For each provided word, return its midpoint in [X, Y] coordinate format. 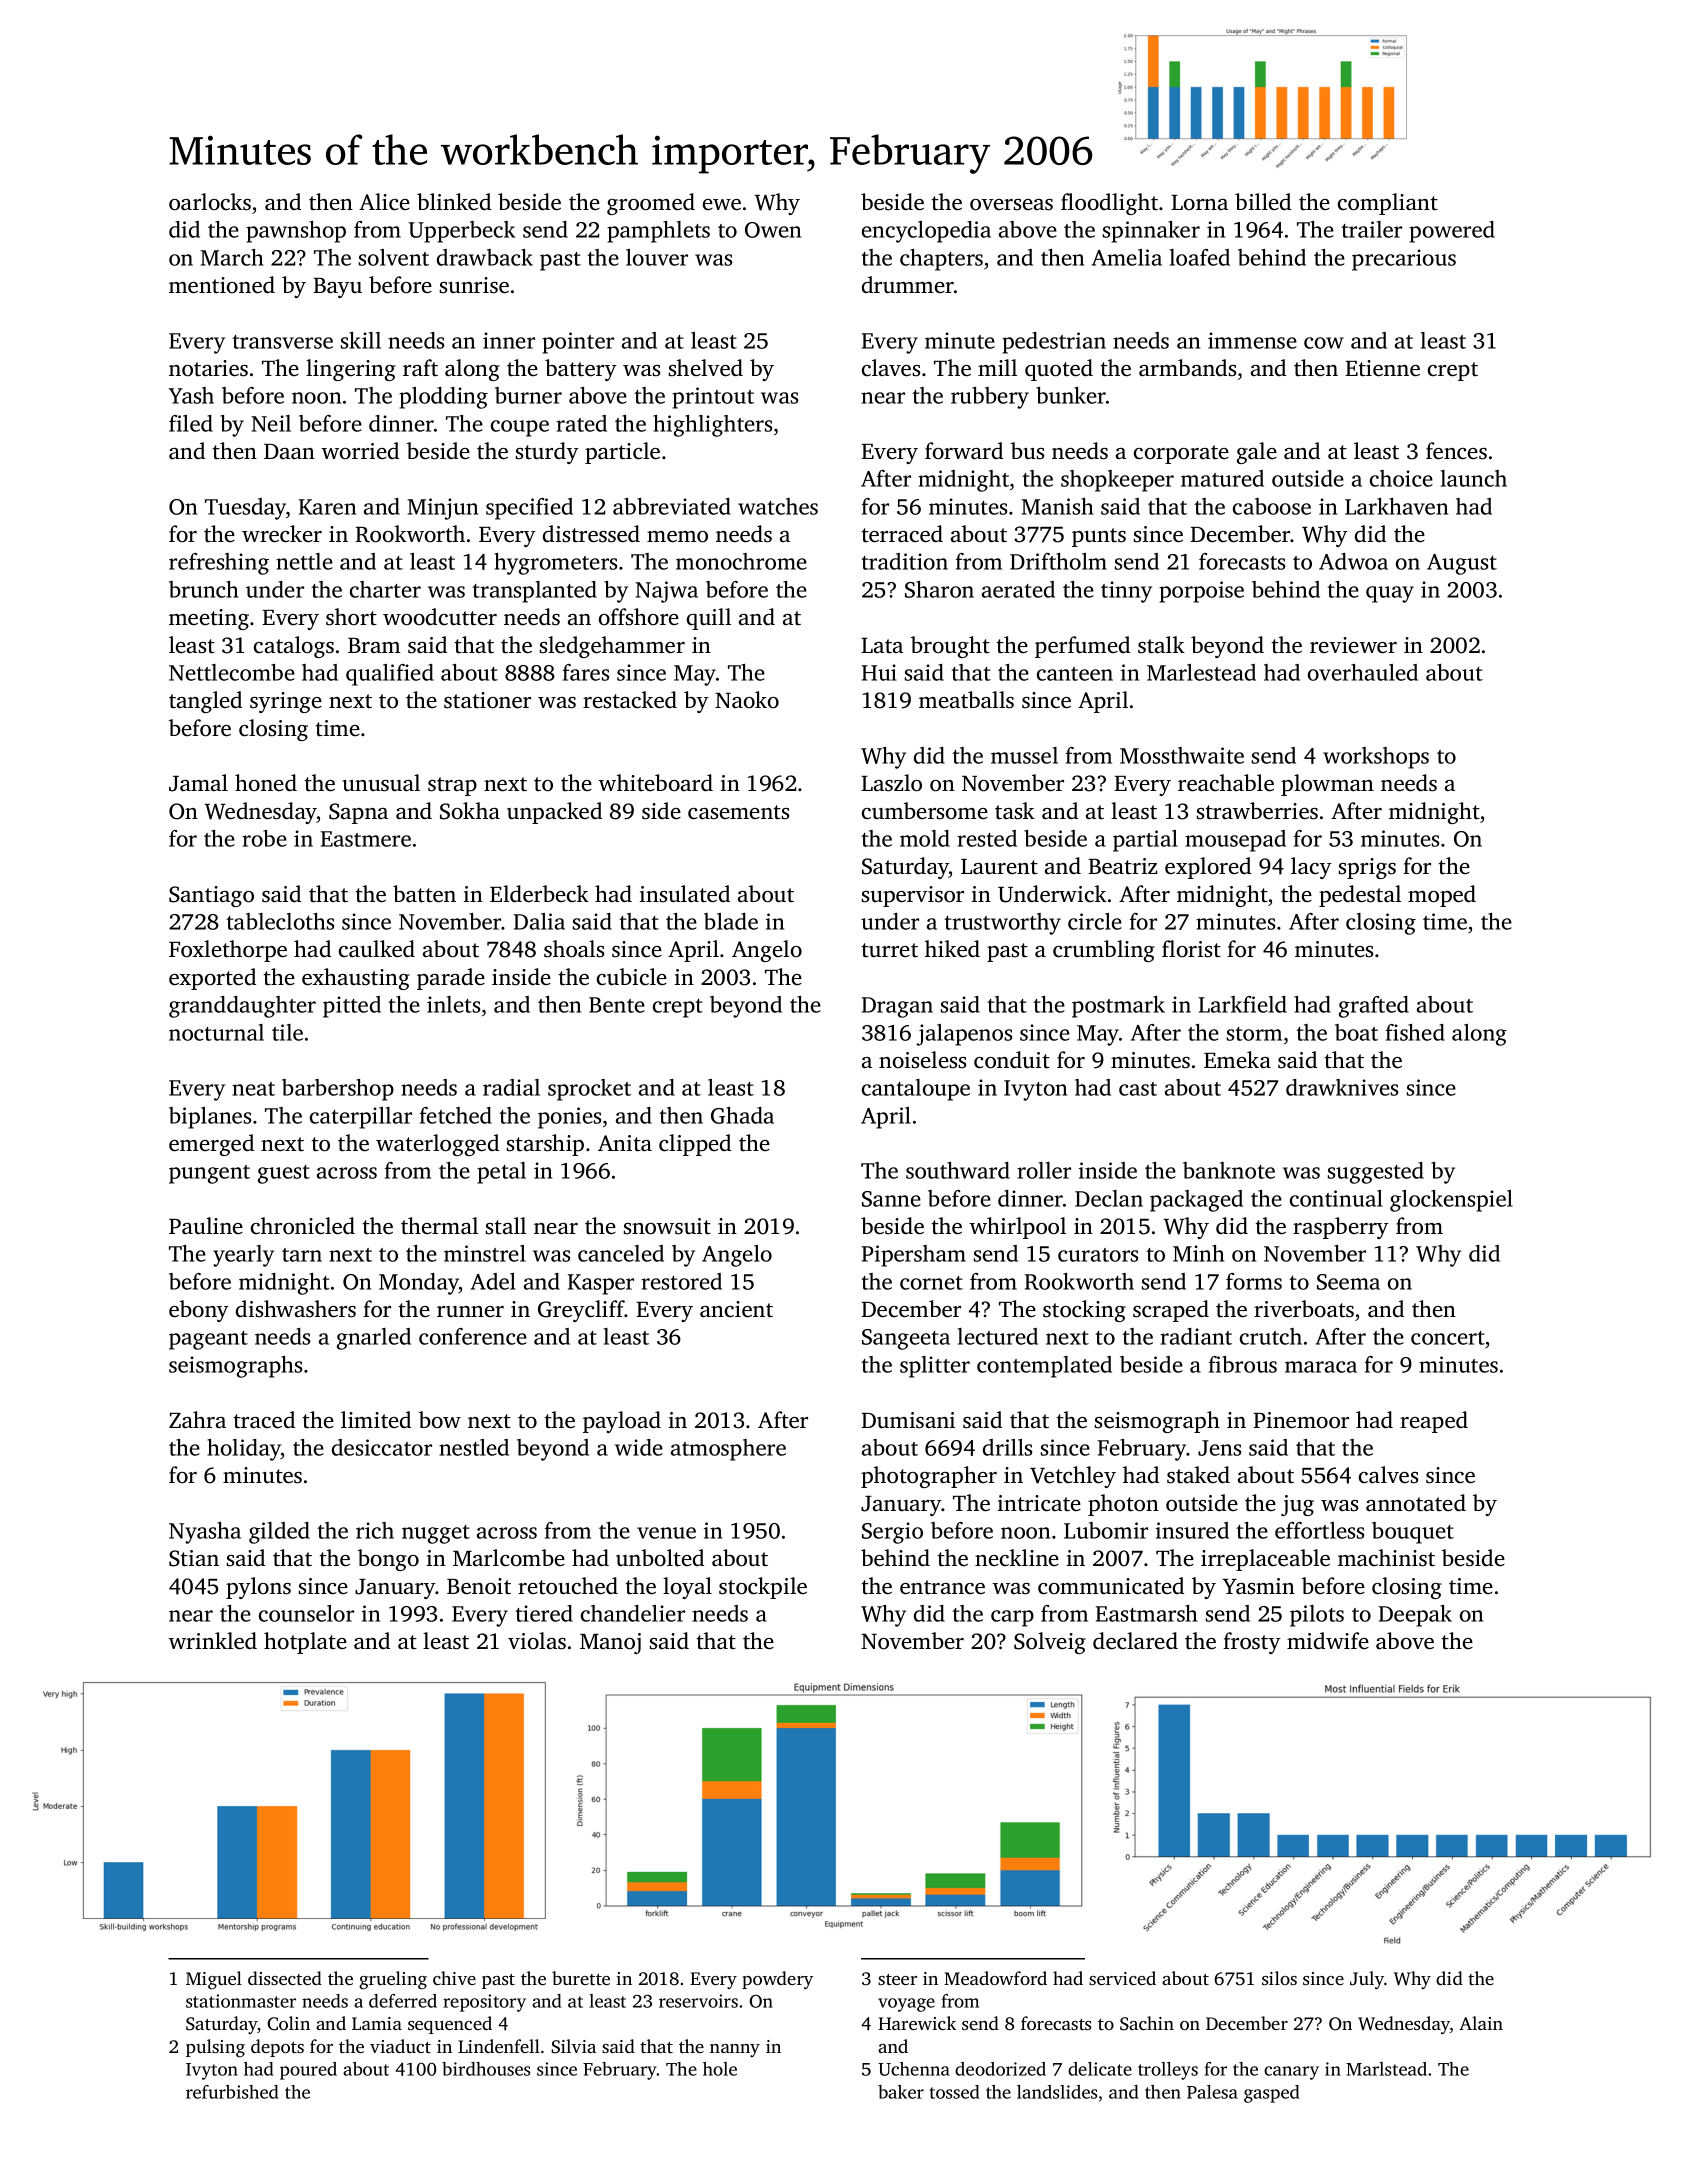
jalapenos [964, 1035]
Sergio [892, 1533]
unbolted [660, 1558]
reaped [1434, 1422]
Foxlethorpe [228, 951]
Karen [327, 507]
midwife [1328, 1640]
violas [537, 1641]
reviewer [1353, 645]
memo [677, 537]
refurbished [232, 2092]
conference [473, 1336]
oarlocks [210, 202]
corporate [1181, 454]
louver [657, 257]
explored [1208, 868]
